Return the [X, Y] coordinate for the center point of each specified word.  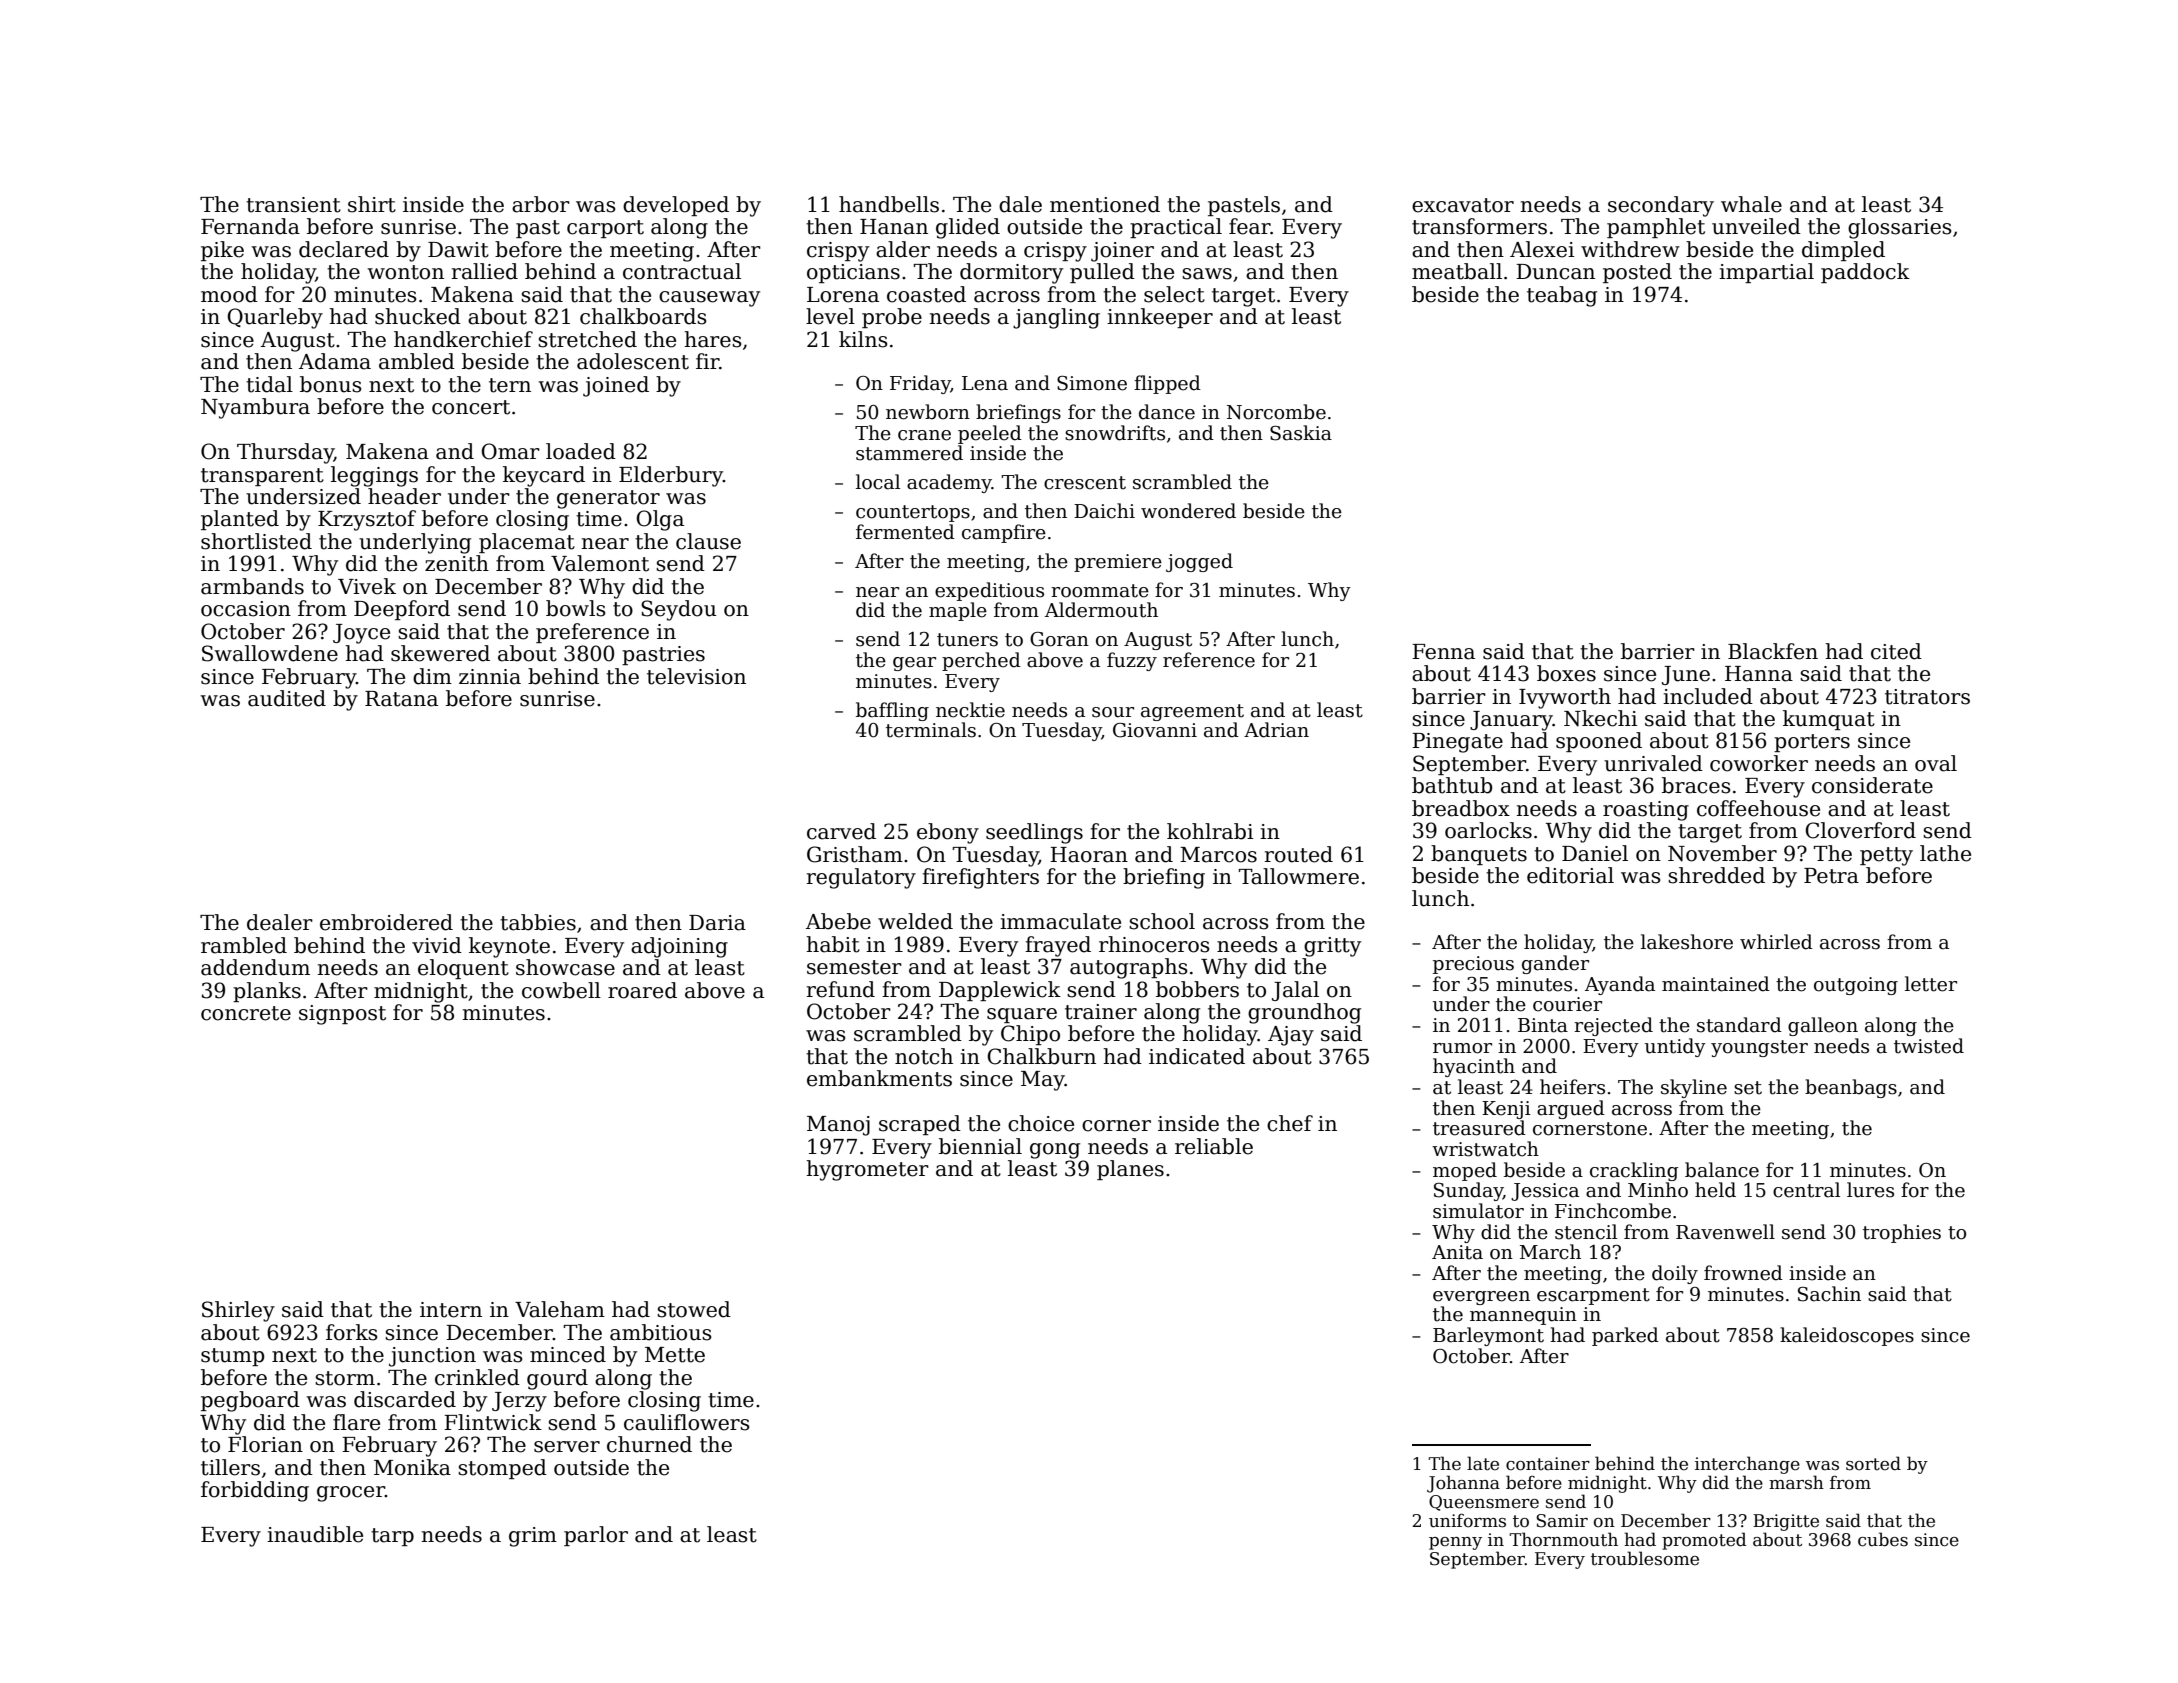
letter [1931, 984]
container [1548, 1464]
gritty [1332, 947]
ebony [948, 833]
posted [1637, 273]
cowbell [561, 990]
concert [471, 407]
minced [568, 1354]
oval [1936, 763]
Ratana [401, 699]
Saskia [1301, 433]
